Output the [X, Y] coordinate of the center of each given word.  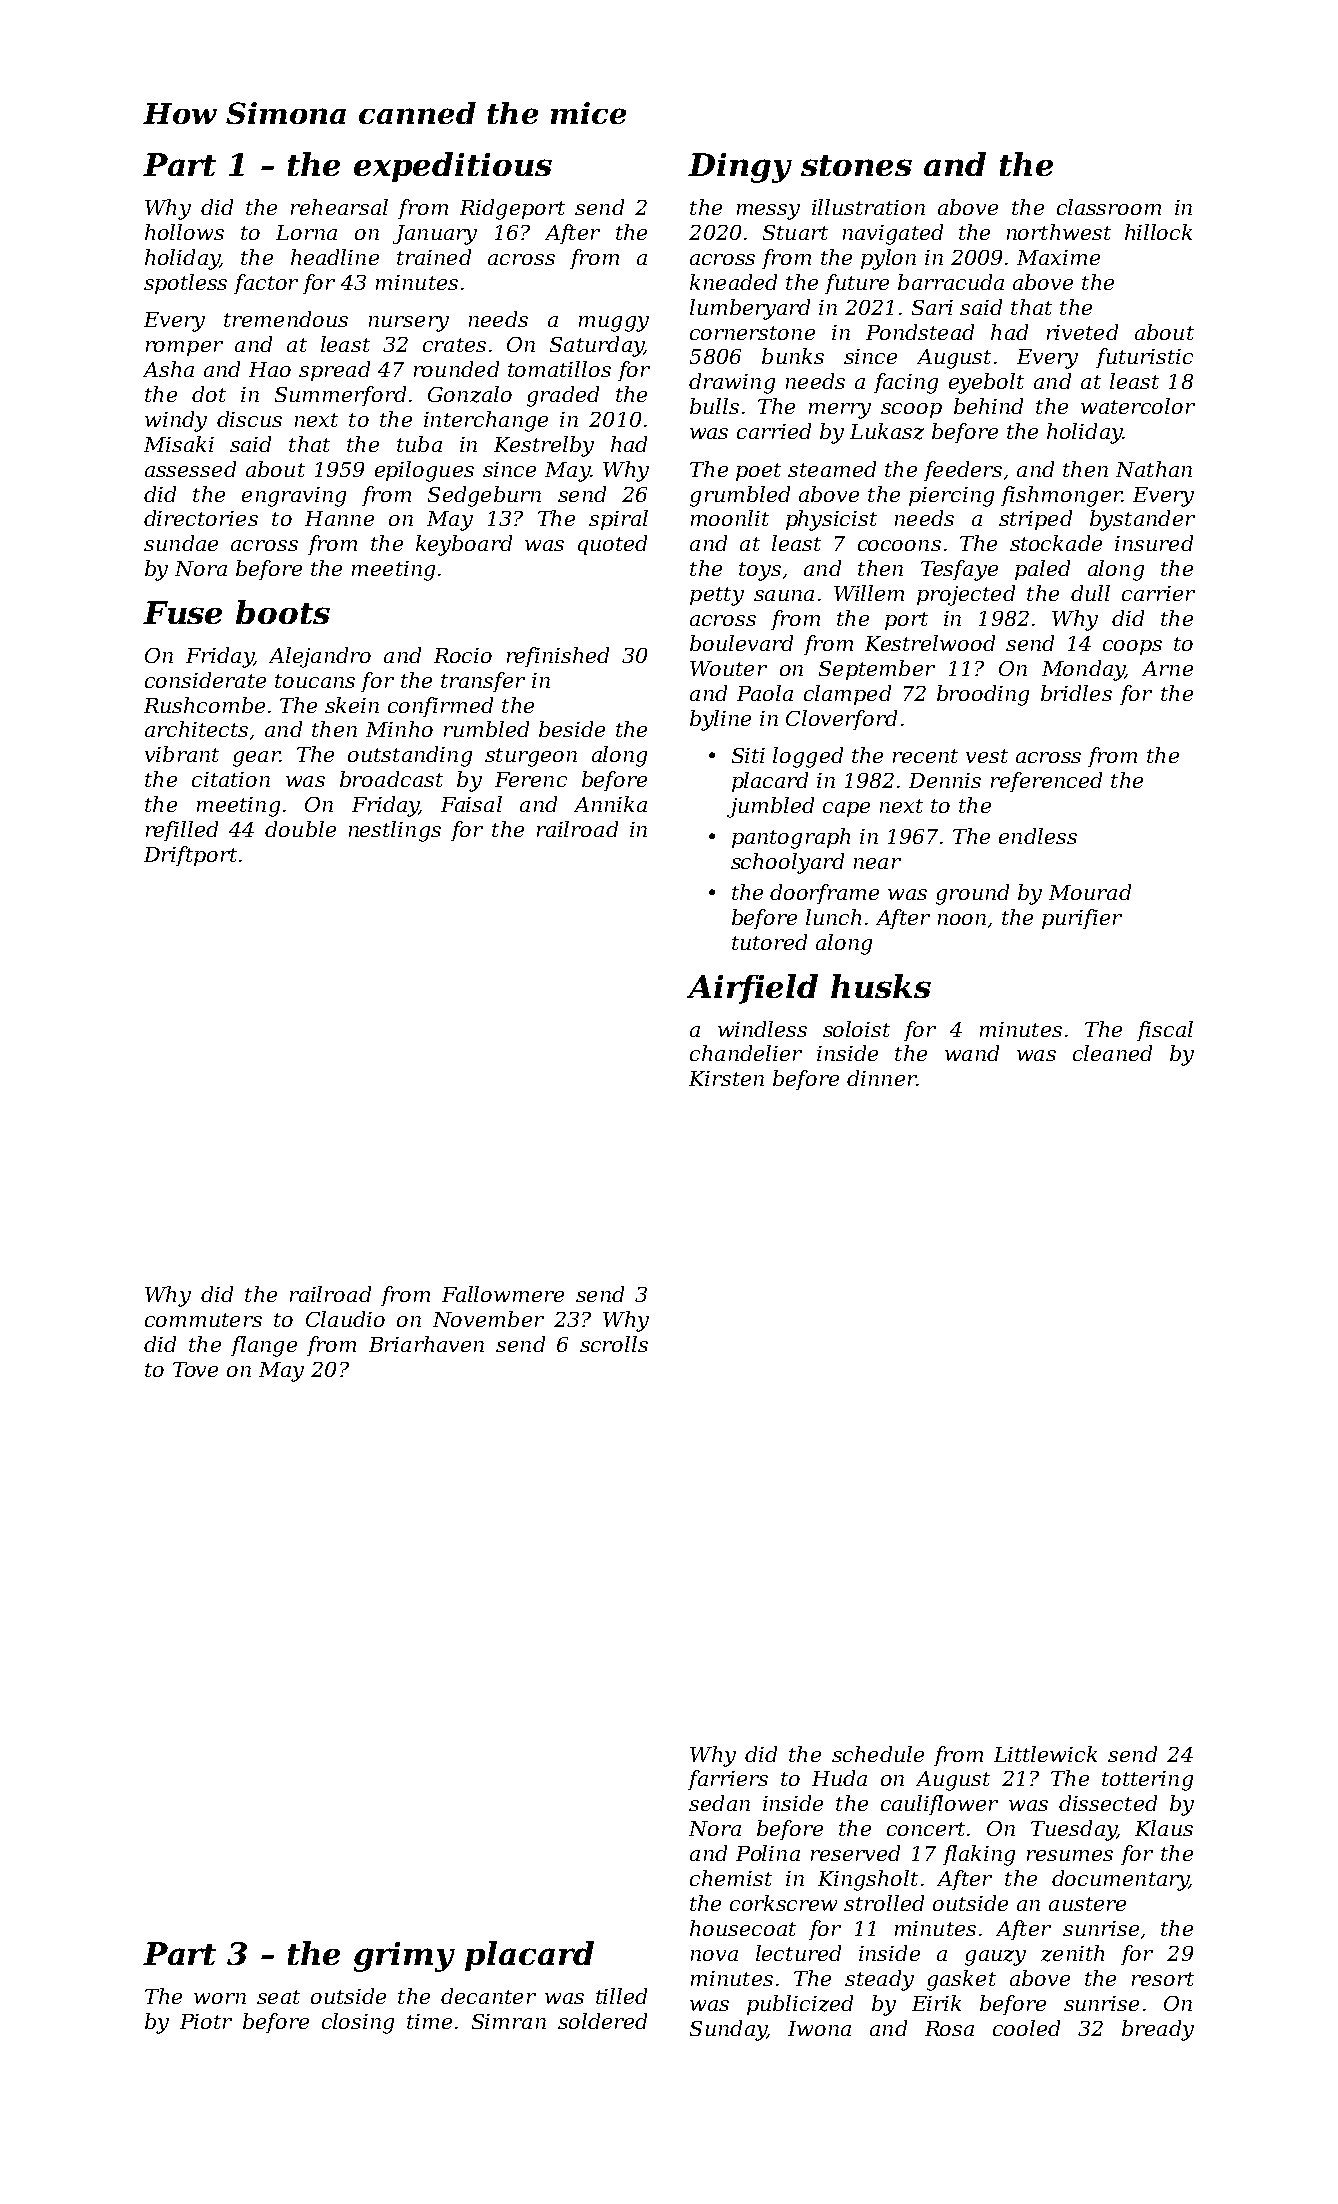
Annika [610, 804]
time [429, 2021]
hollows [184, 232]
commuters [203, 1320]
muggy [614, 324]
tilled [621, 1996]
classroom [1109, 207]
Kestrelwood [930, 643]
